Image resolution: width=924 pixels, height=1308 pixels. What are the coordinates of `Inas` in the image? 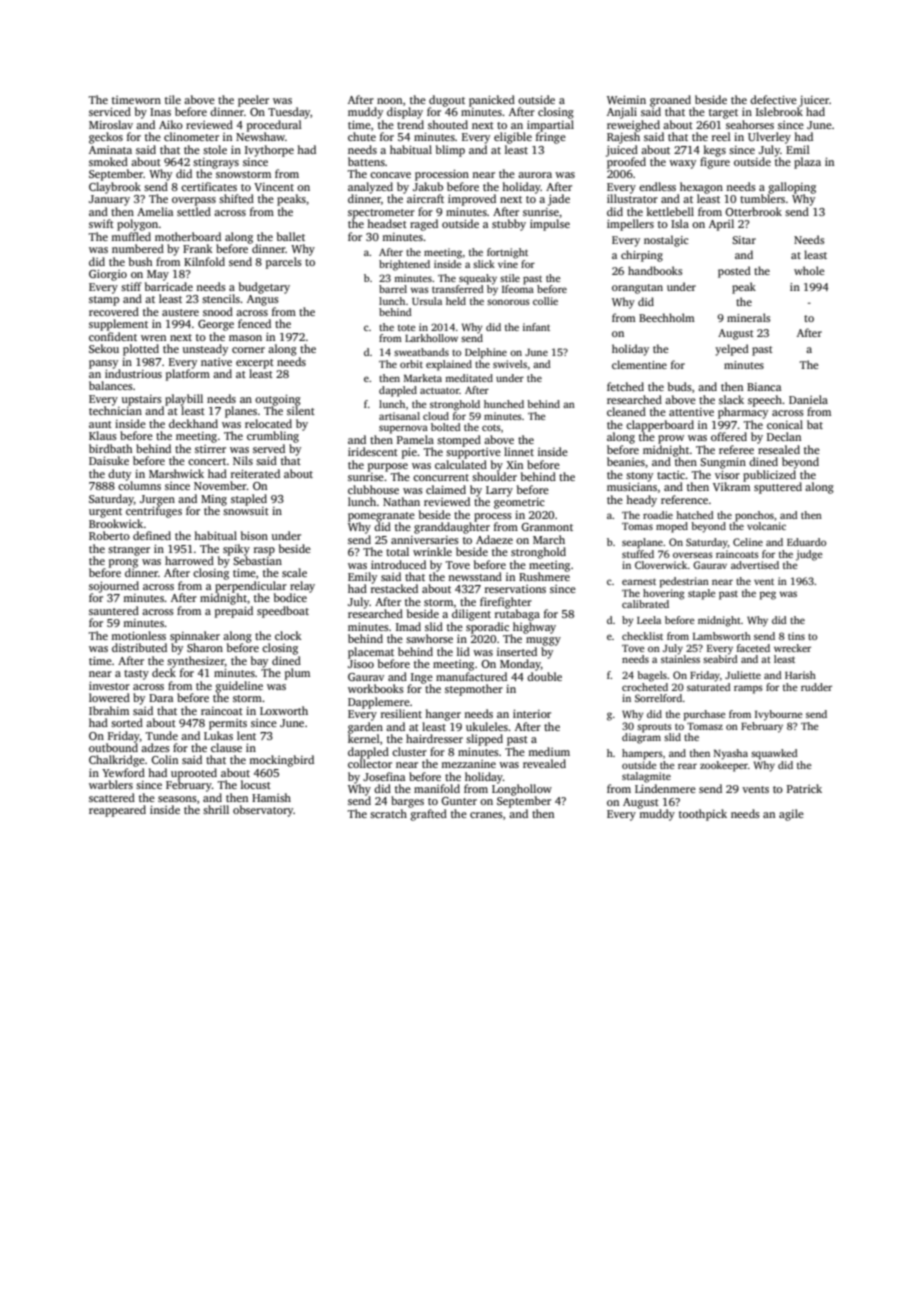 It's located at (160, 112).
